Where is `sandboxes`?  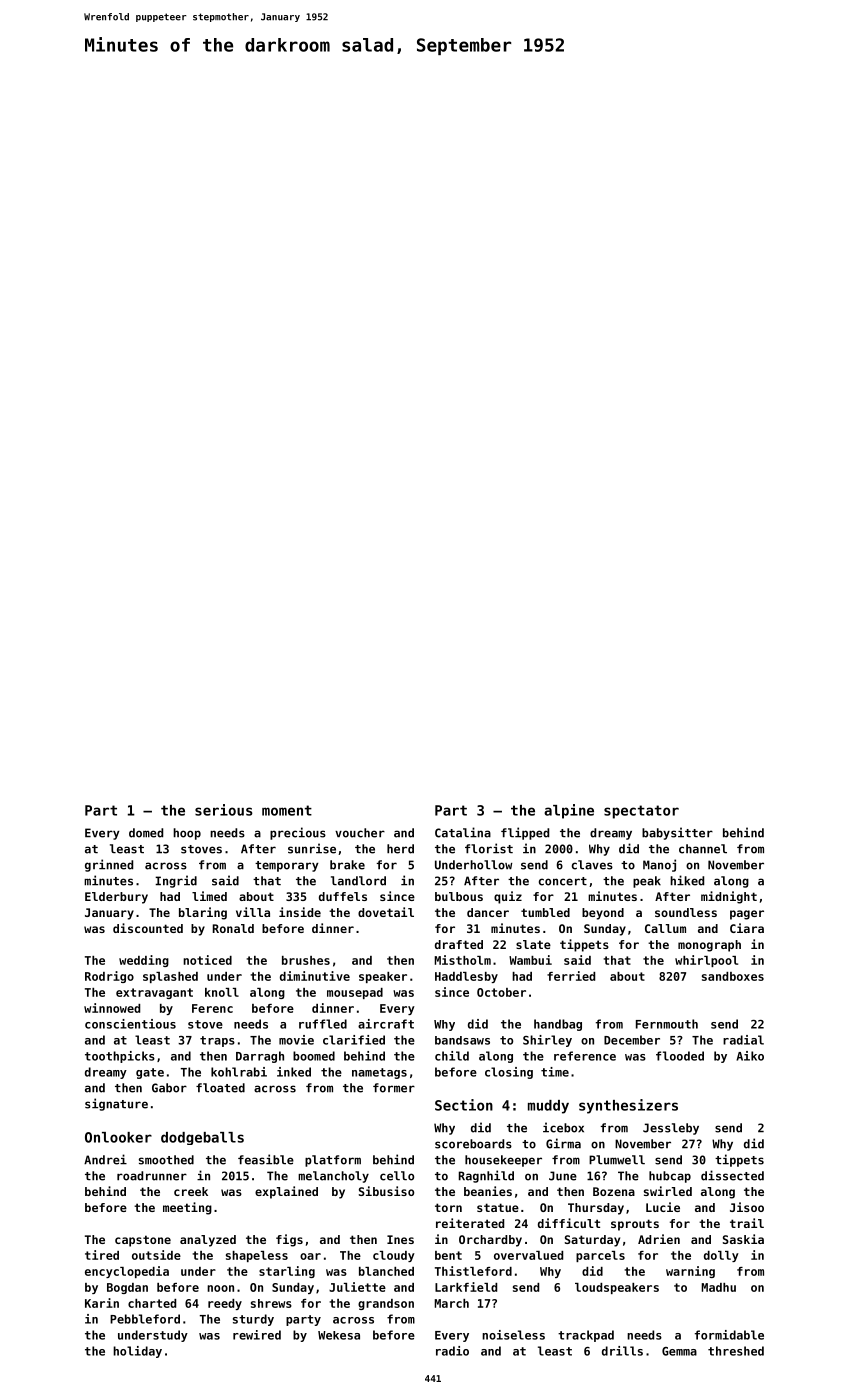
sandboxes is located at coordinates (733, 976).
